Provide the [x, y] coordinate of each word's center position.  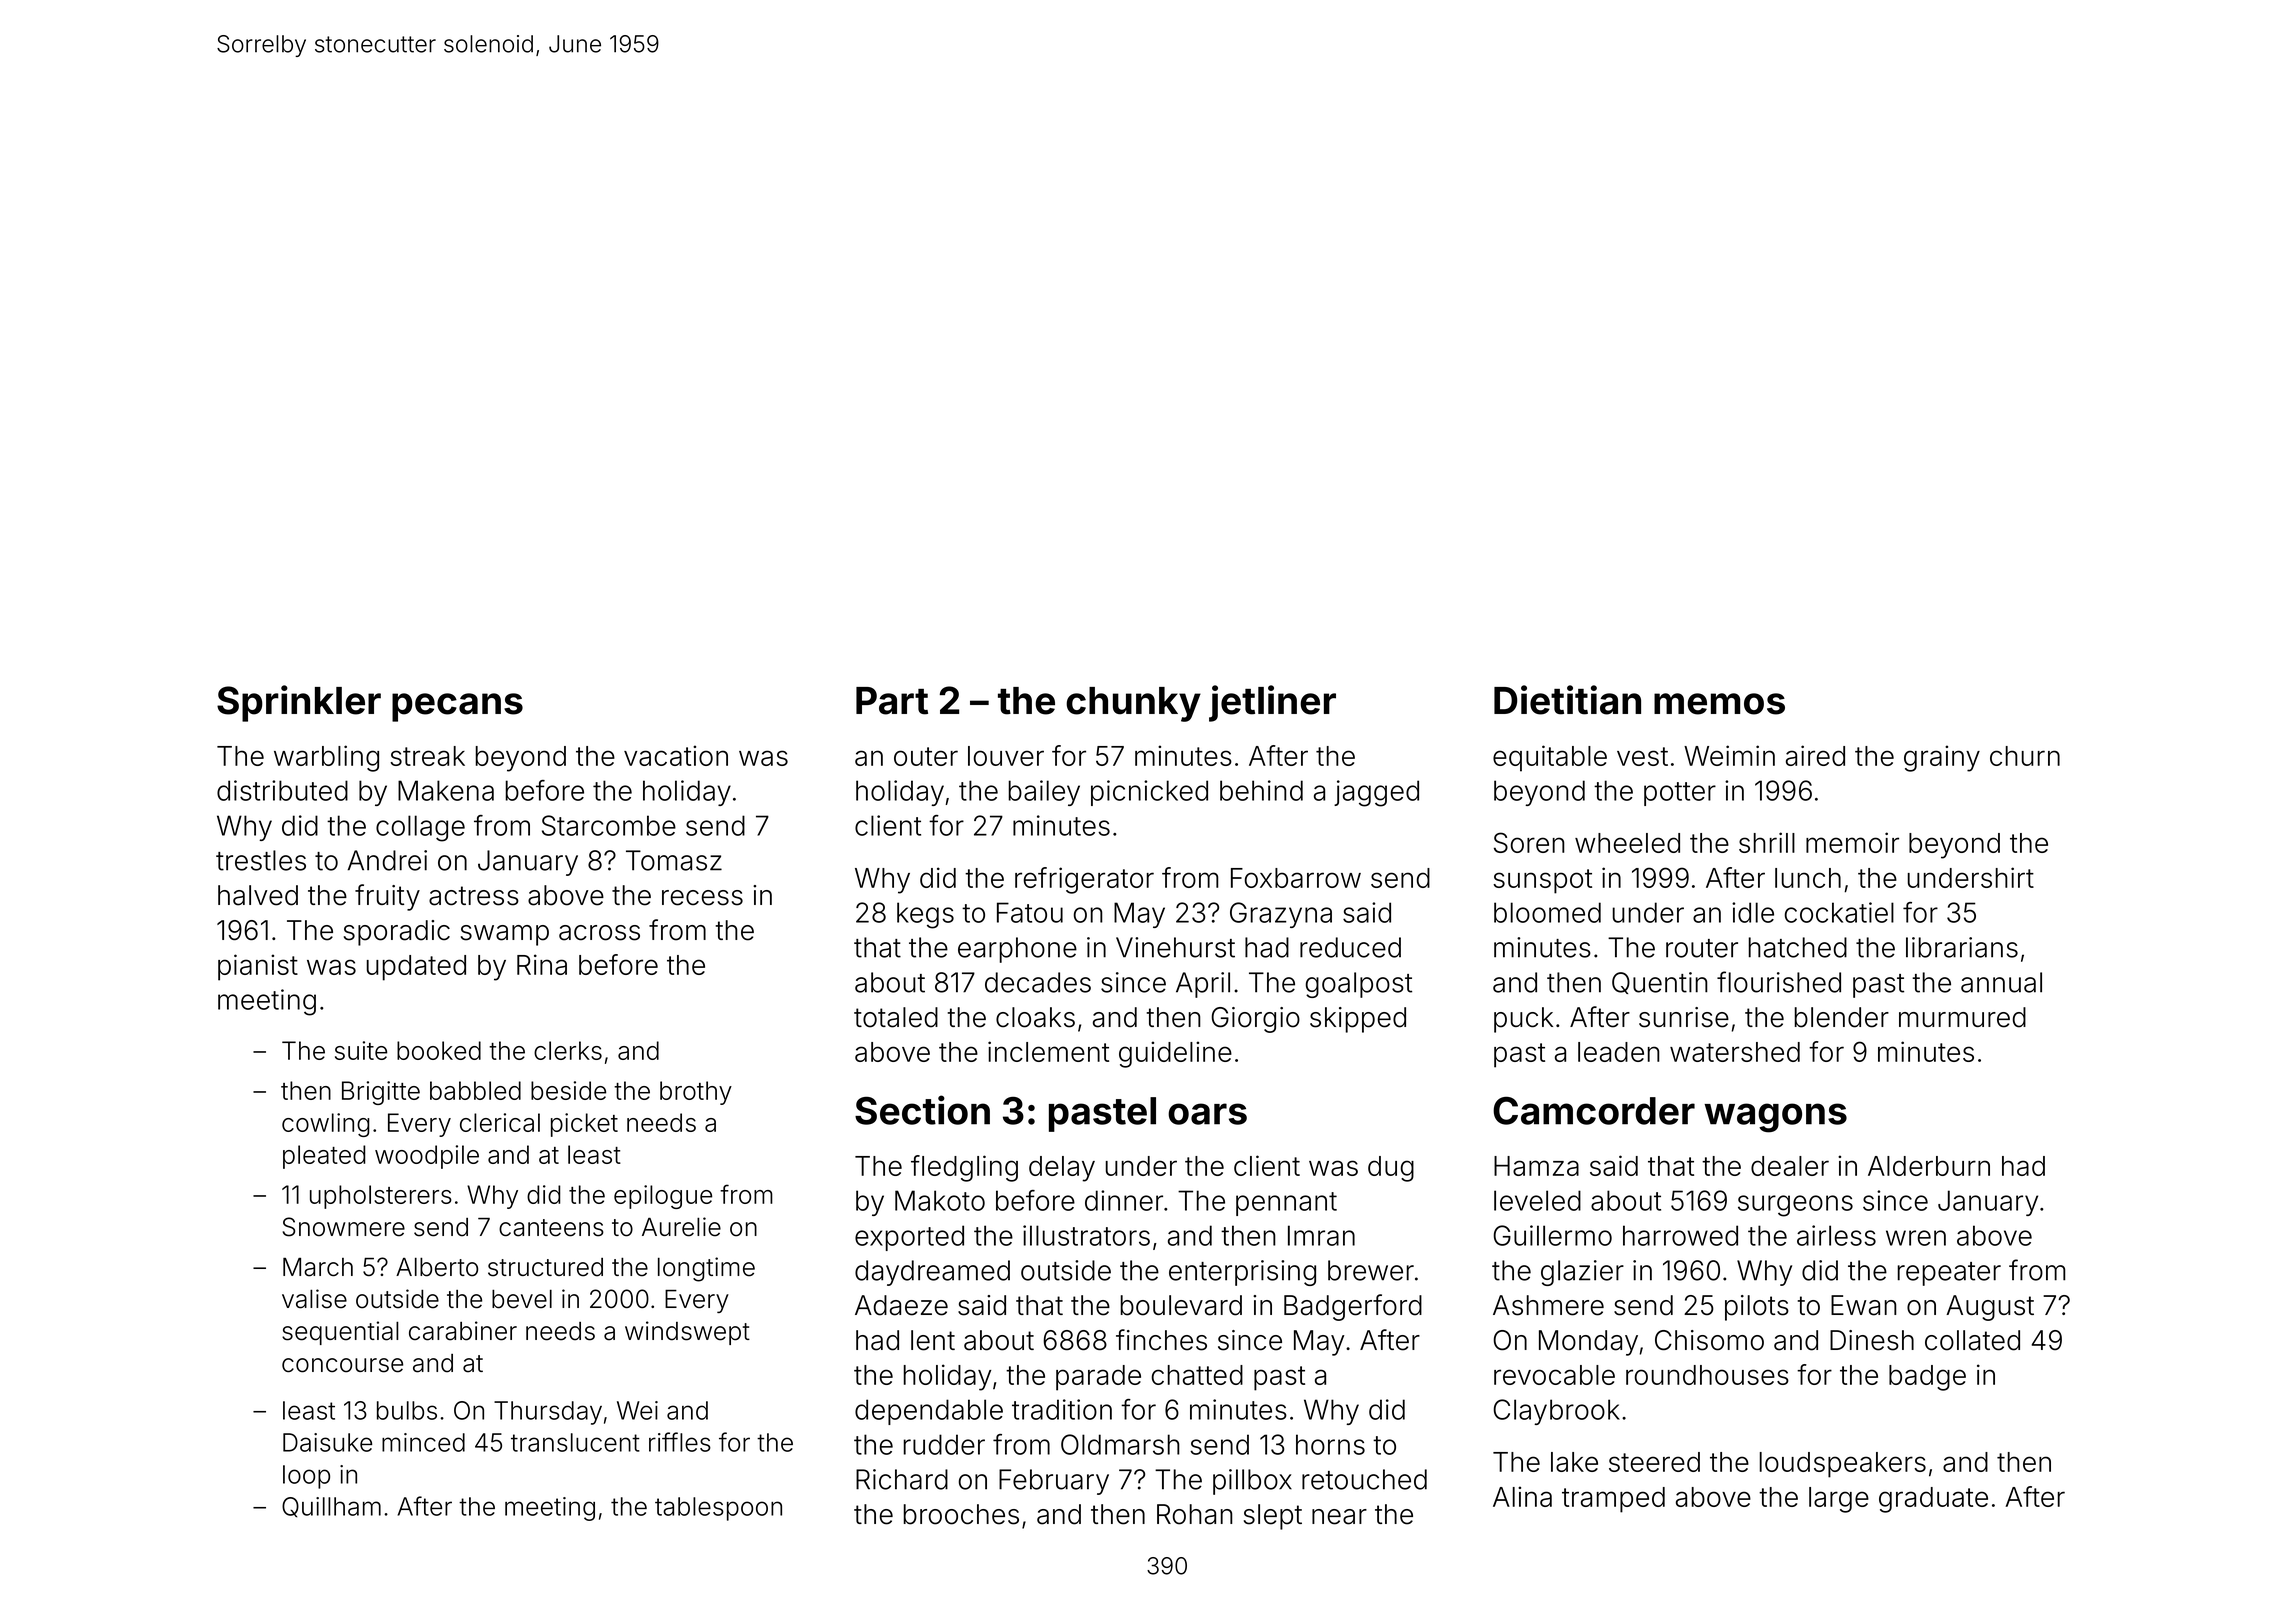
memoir [1852, 842]
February [1054, 1482]
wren [1916, 1238]
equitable [1550, 758]
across [599, 933]
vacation [676, 755]
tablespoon [718, 1509]
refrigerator [1084, 880]
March [318, 1267]
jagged [1376, 793]
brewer [1371, 1270]
